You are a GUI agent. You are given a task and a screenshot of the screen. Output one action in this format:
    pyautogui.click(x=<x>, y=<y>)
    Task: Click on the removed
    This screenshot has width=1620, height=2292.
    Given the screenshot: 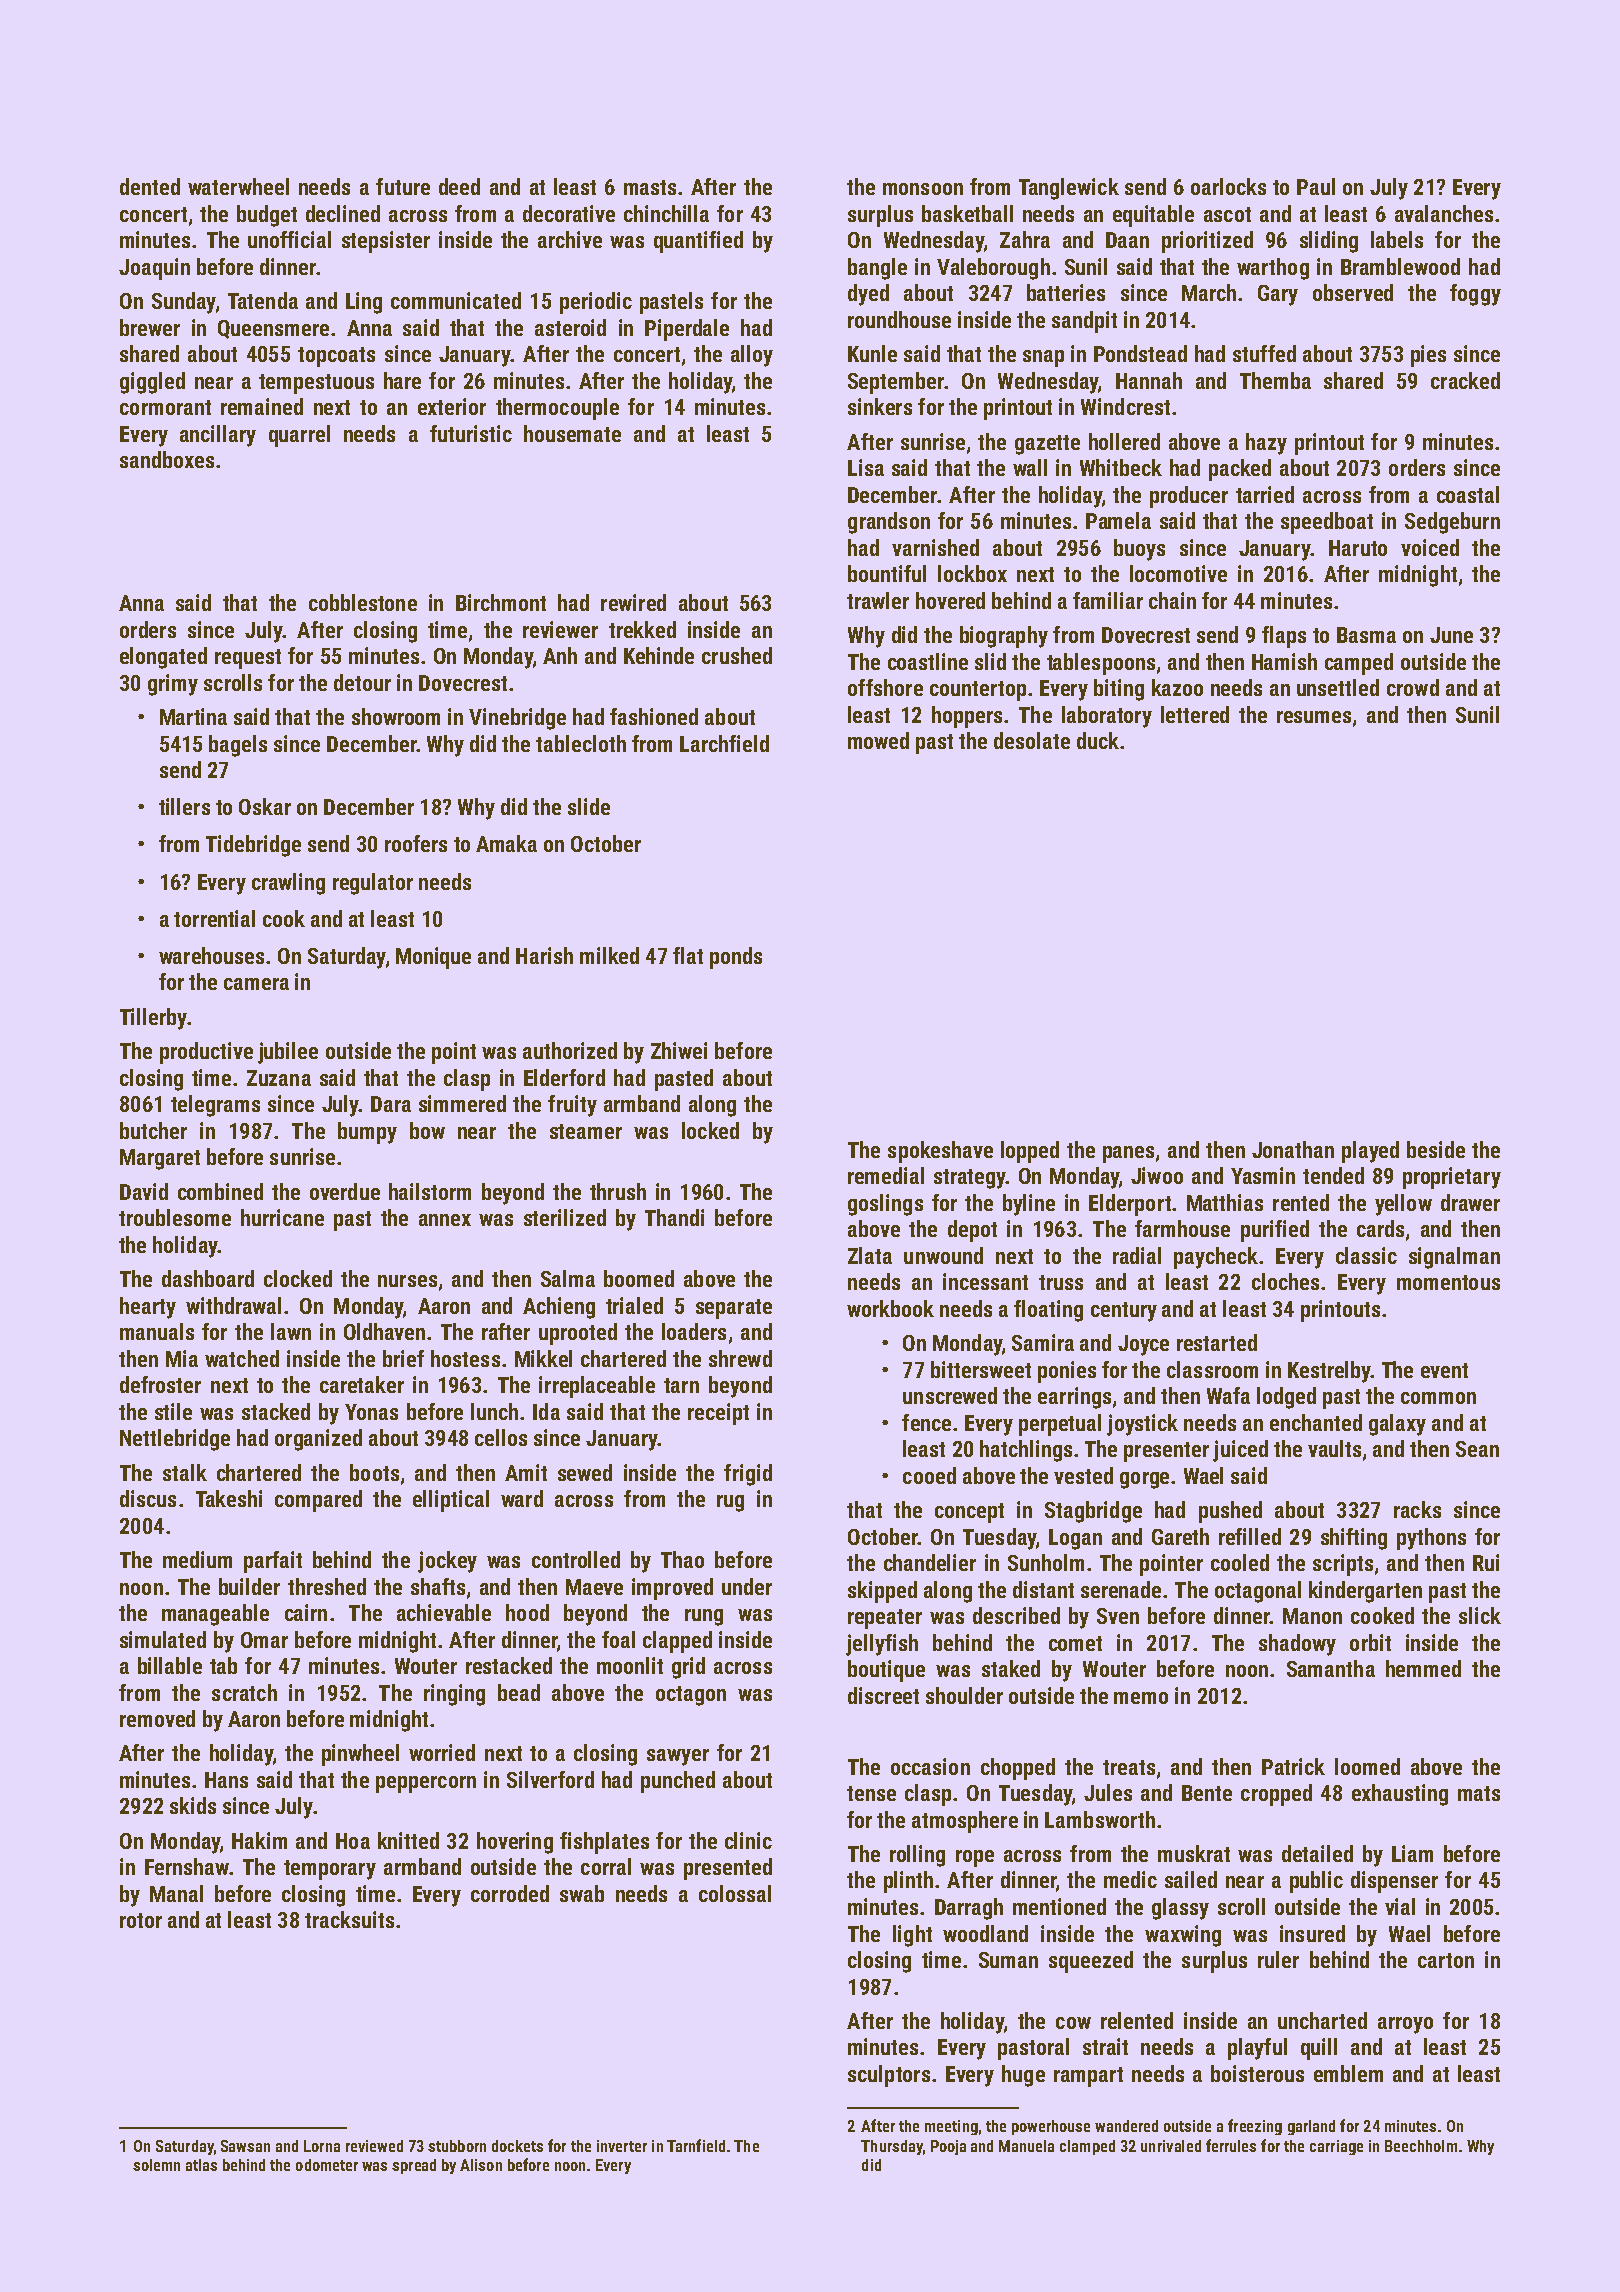 What is the action you would take?
    pyautogui.click(x=157, y=1718)
